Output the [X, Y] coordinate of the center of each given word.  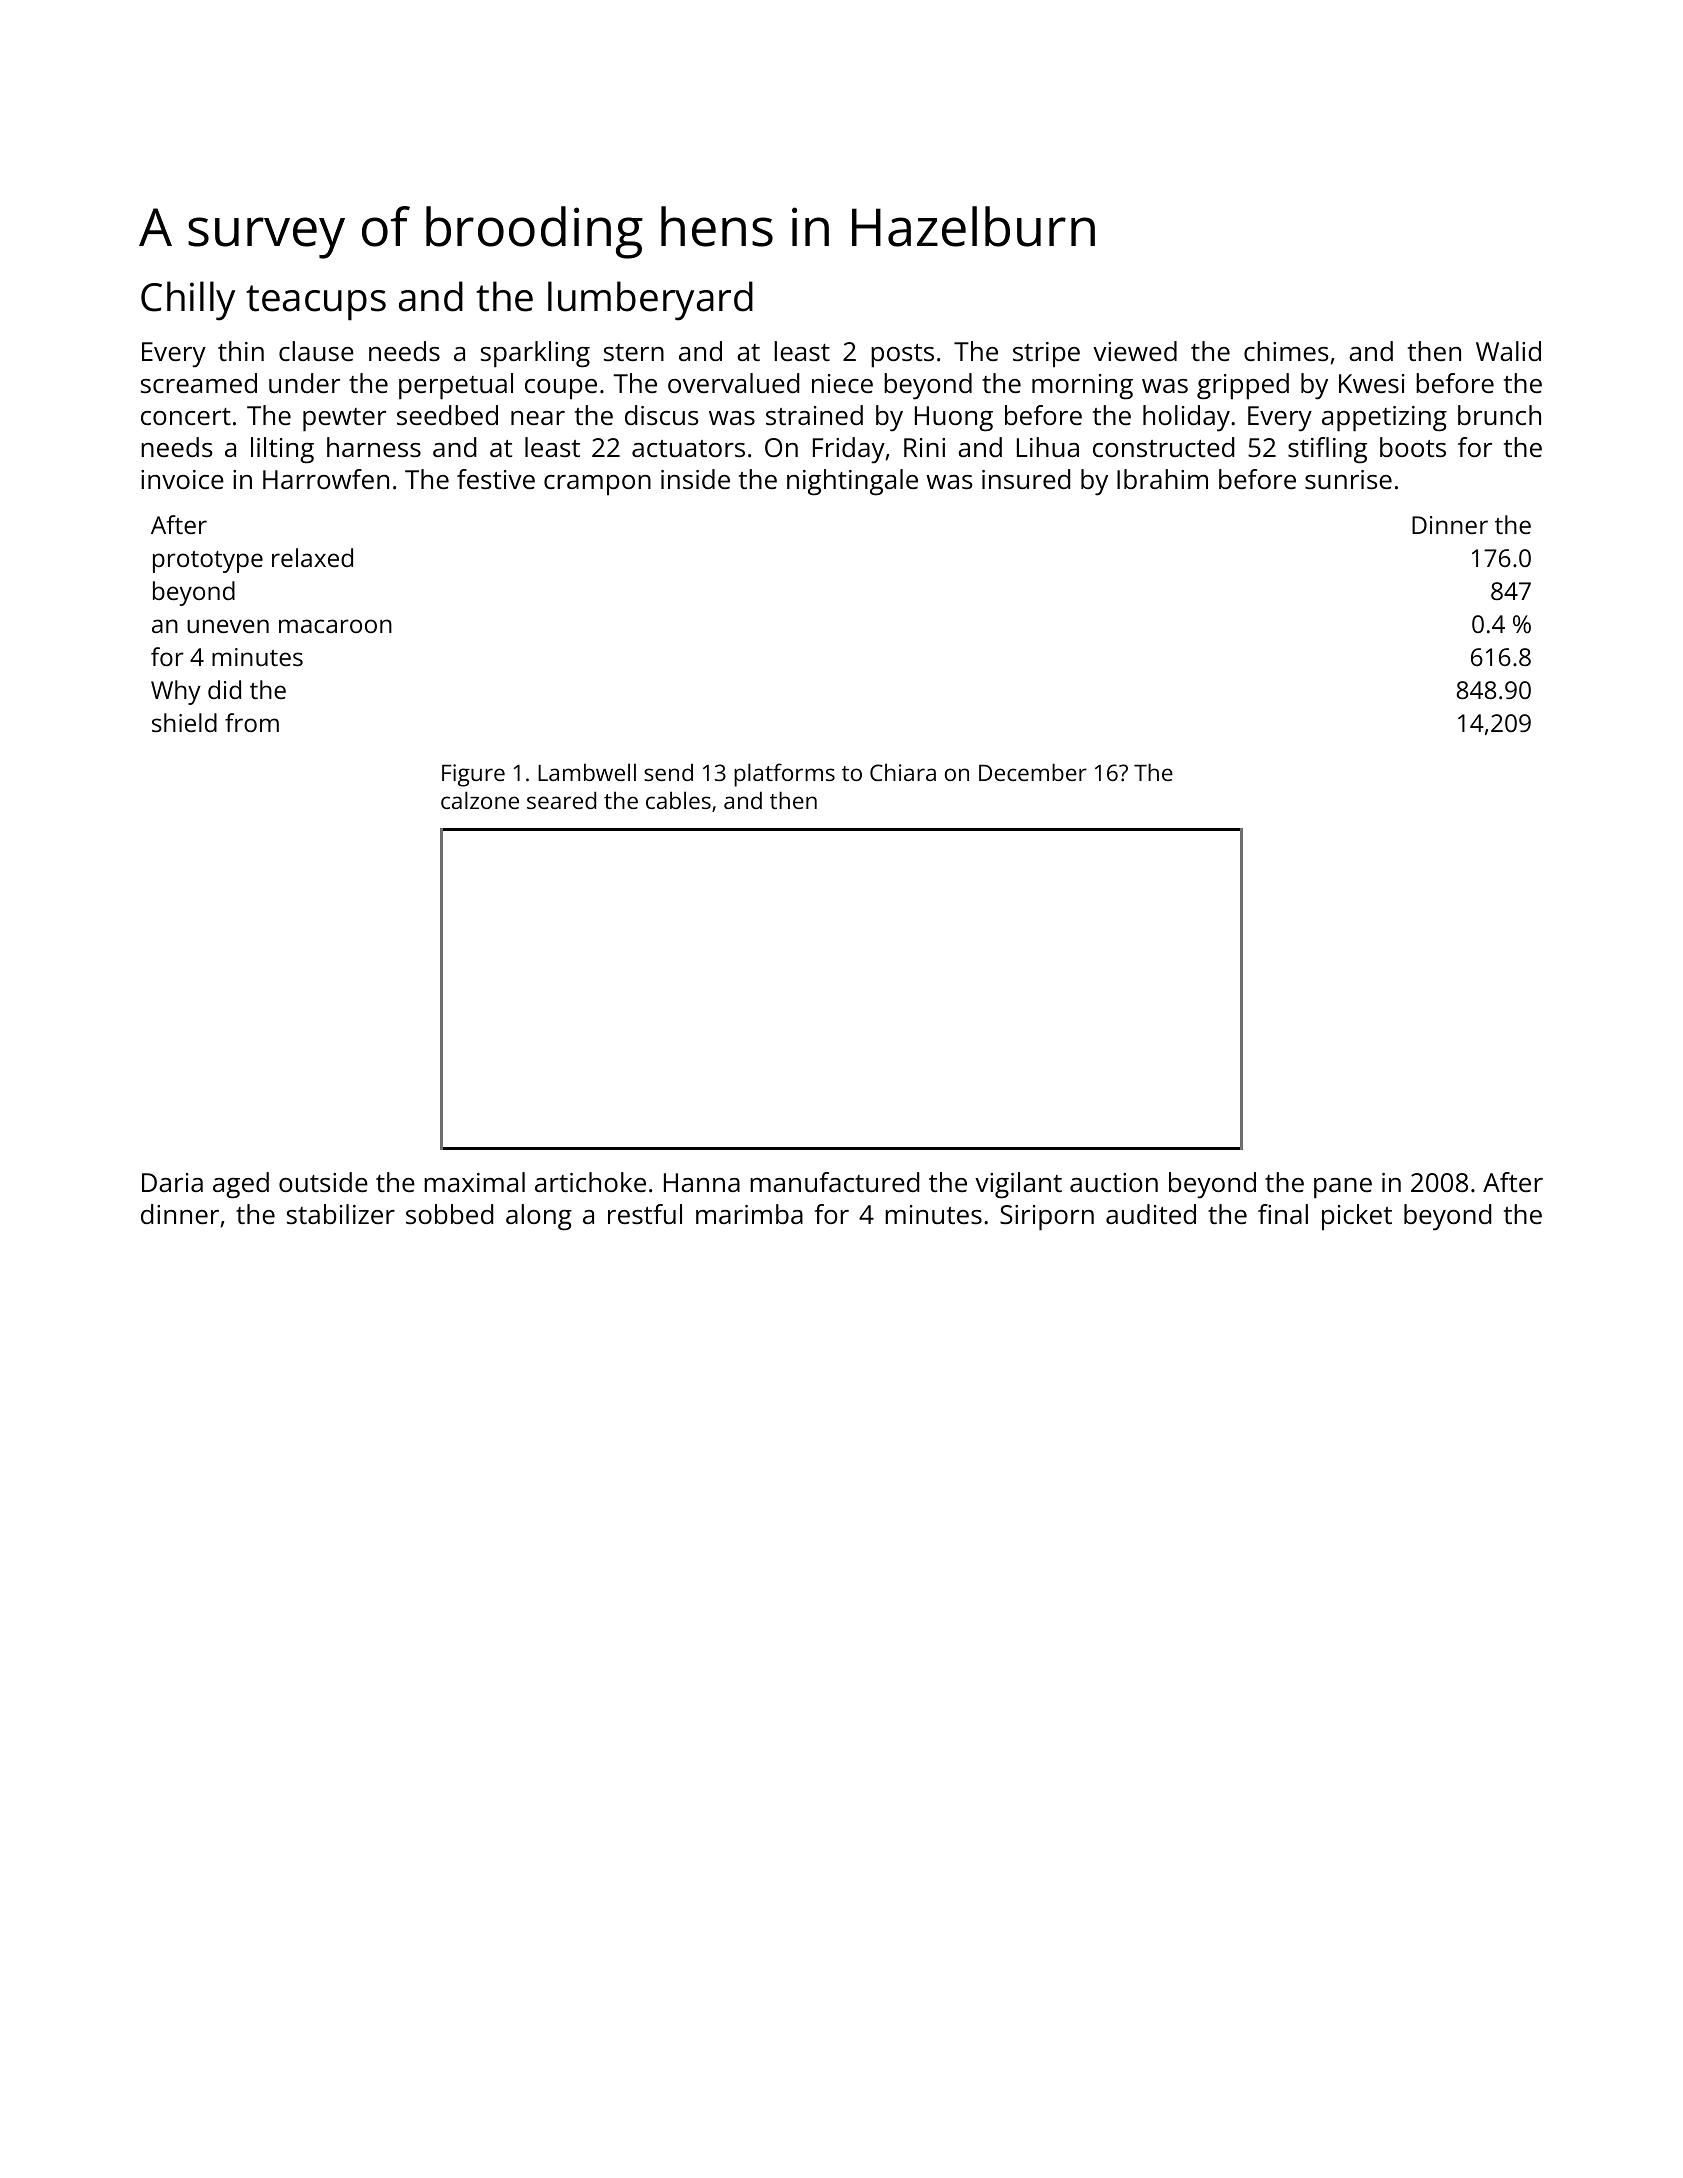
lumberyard [650, 301]
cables [678, 800]
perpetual [456, 386]
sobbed [449, 1214]
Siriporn [1047, 1218]
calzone [480, 800]
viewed [1135, 351]
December [1033, 772]
